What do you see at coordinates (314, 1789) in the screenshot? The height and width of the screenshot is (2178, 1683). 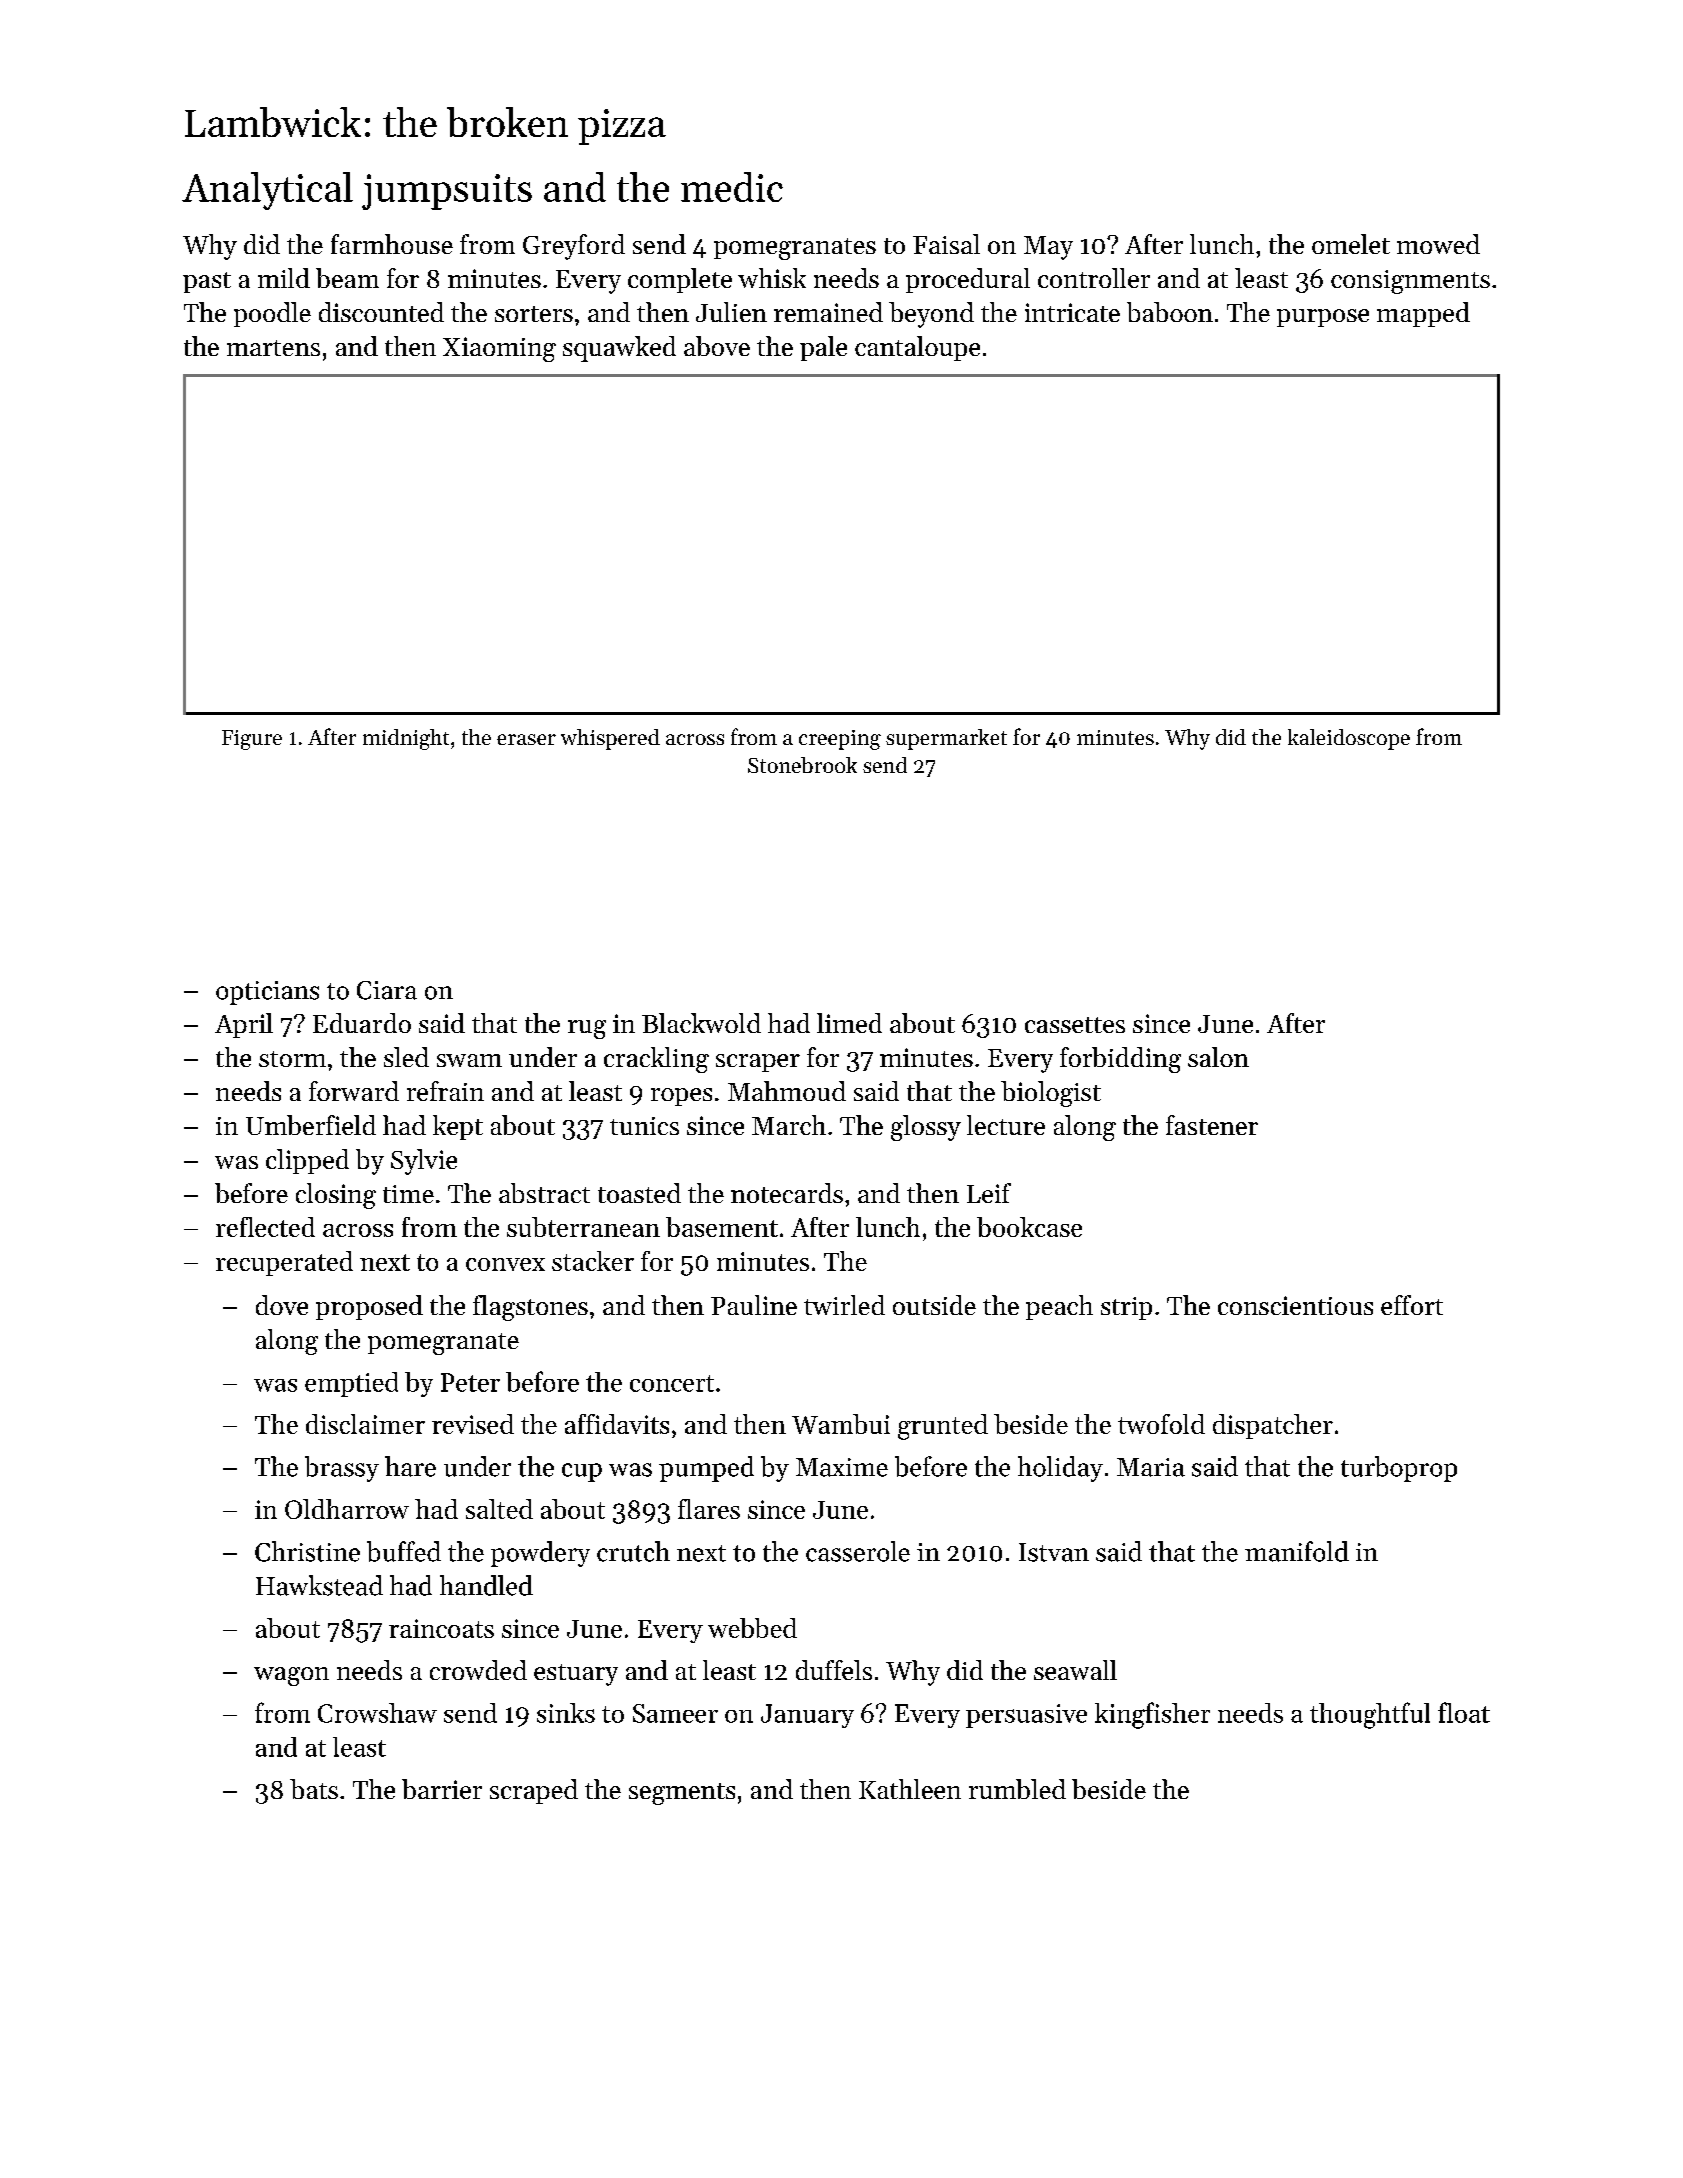 I see `bats` at bounding box center [314, 1789].
